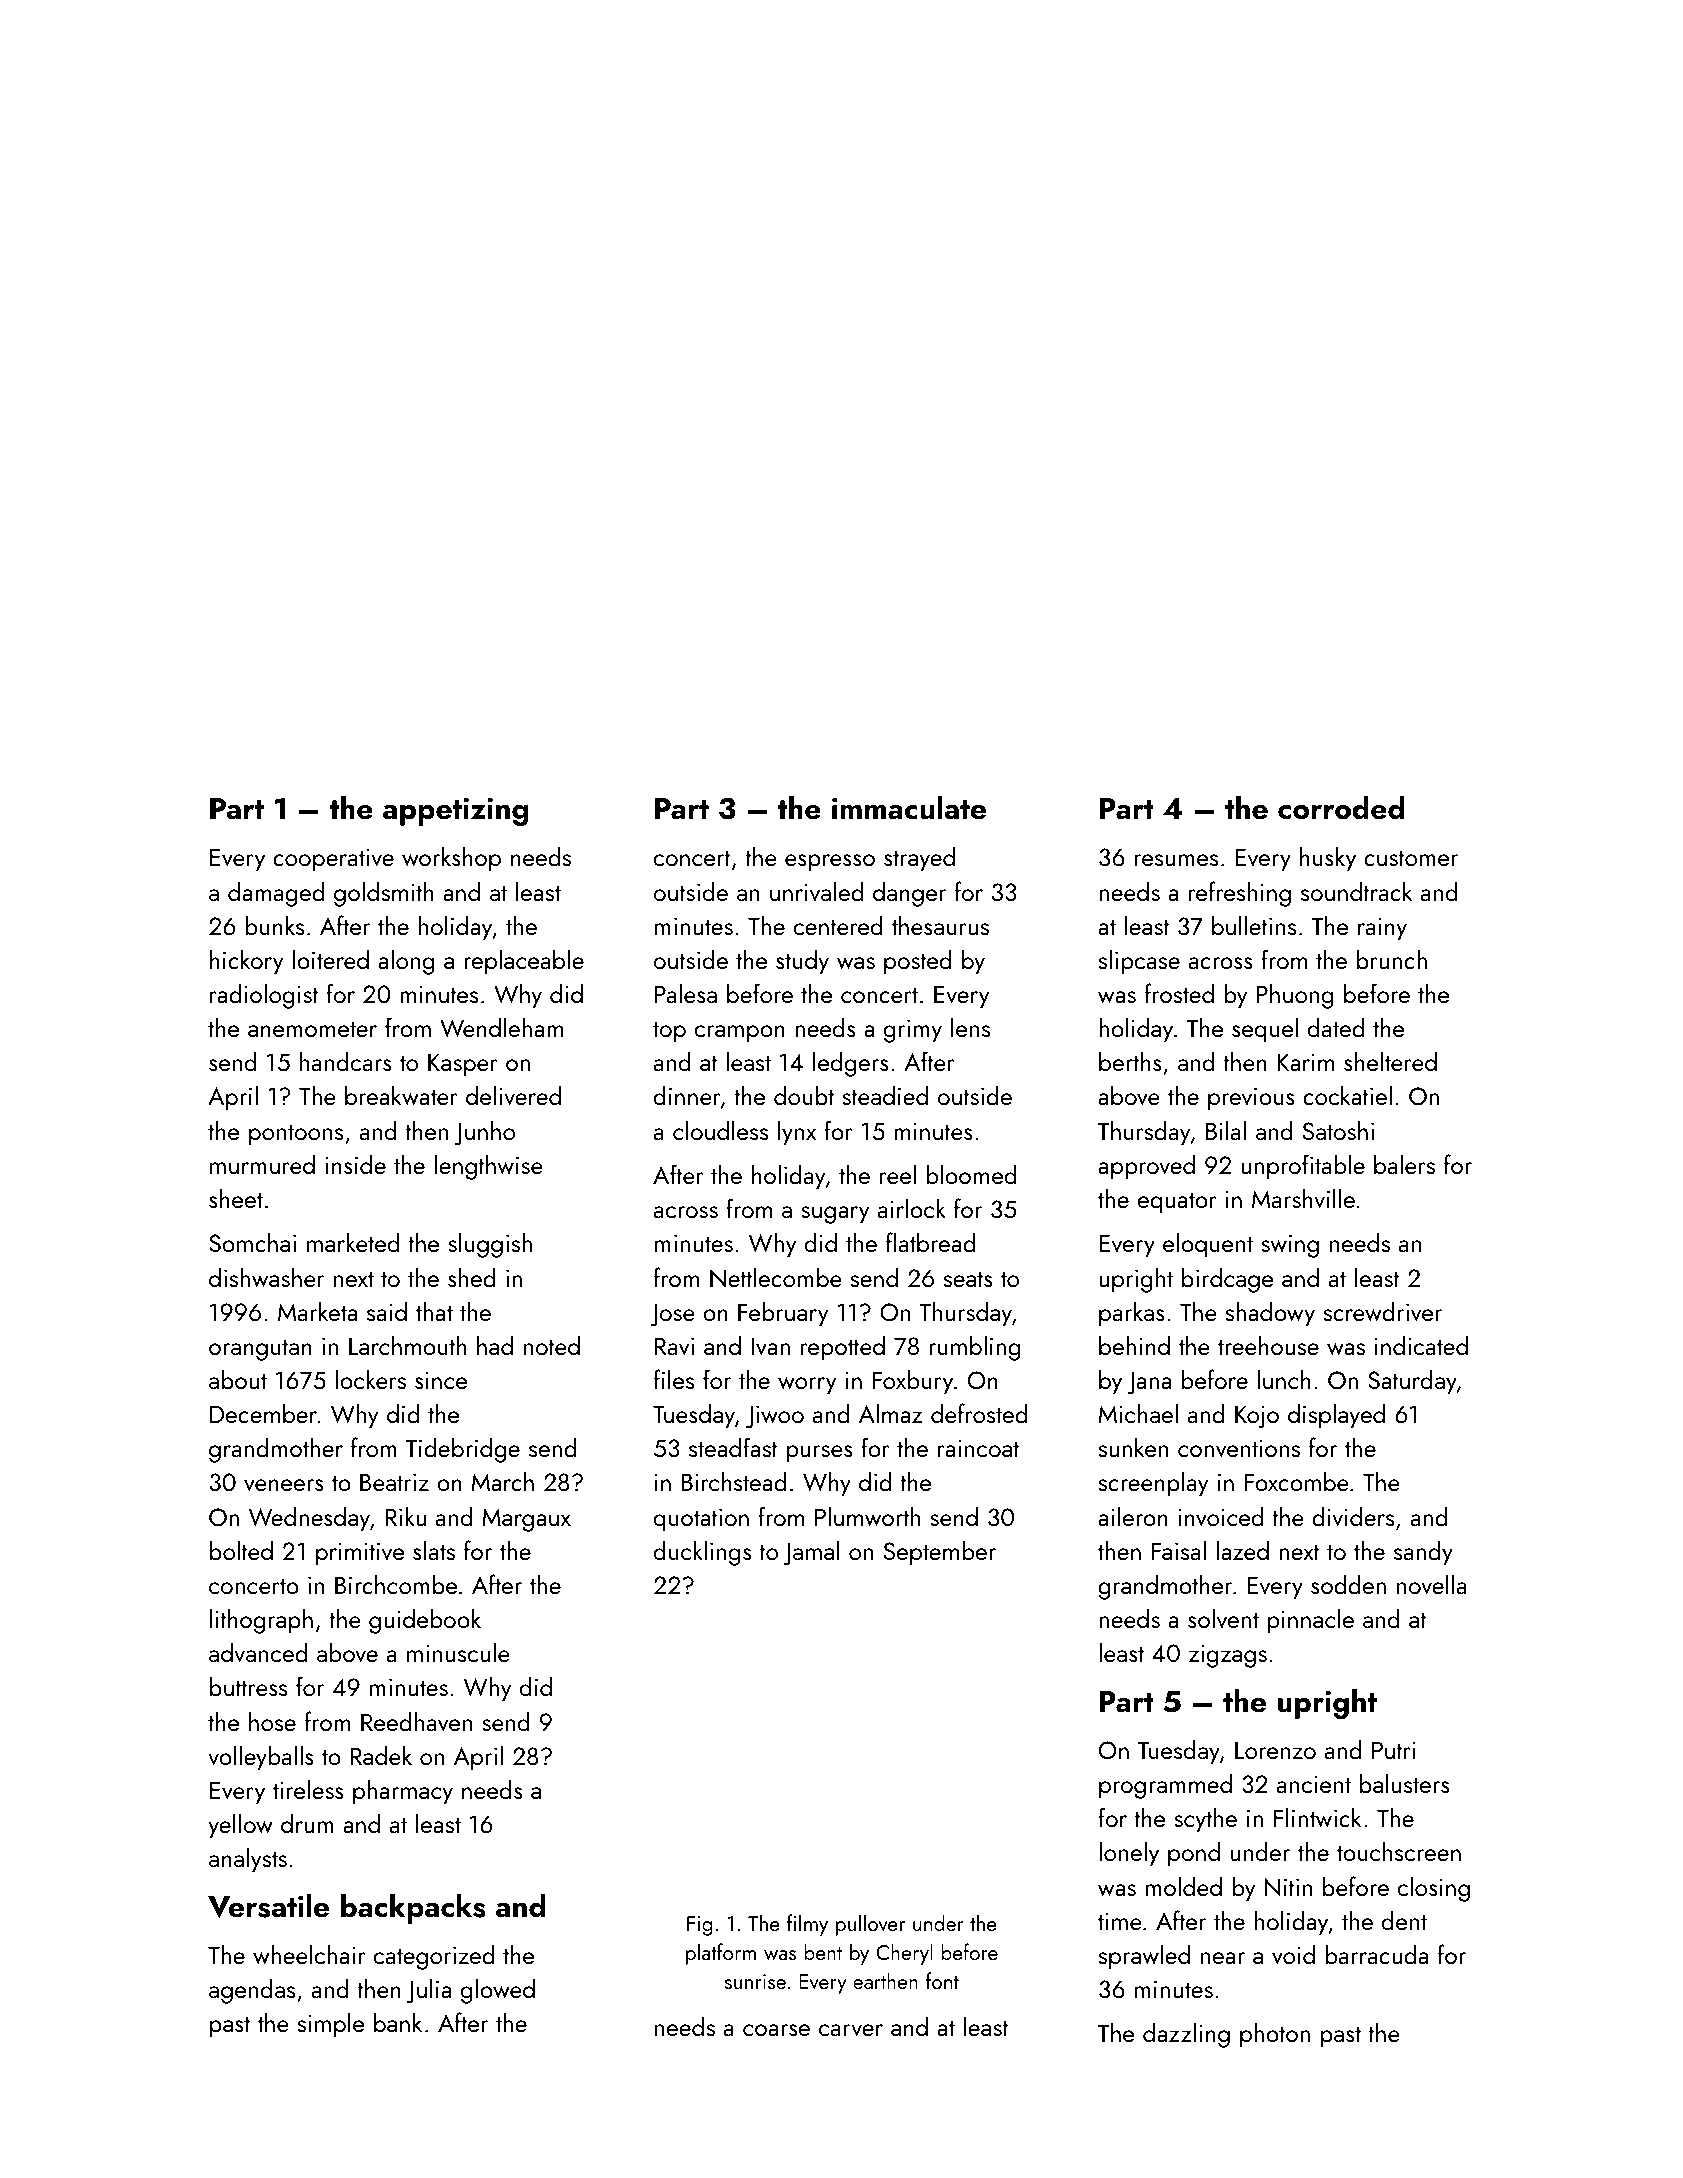 This page has height=2178, width=1683. What do you see at coordinates (1132, 1314) in the page?
I see `parkas` at bounding box center [1132, 1314].
